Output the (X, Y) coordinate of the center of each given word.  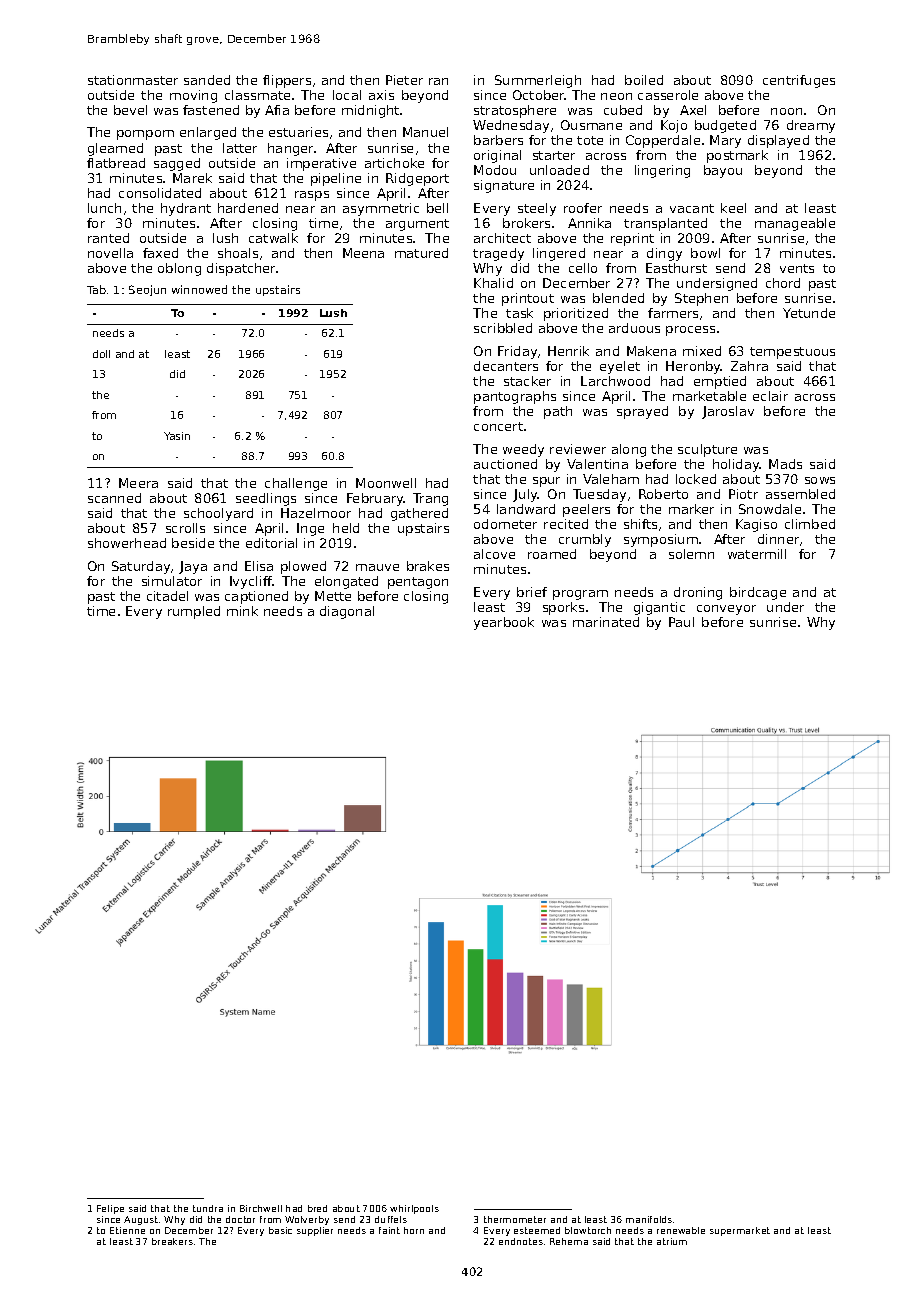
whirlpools (414, 1209)
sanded (207, 80)
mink (242, 611)
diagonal (347, 612)
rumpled (194, 612)
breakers (172, 1241)
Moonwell (386, 483)
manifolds (649, 1219)
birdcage (758, 593)
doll (101, 354)
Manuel (425, 132)
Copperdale (663, 141)
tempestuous (792, 353)
